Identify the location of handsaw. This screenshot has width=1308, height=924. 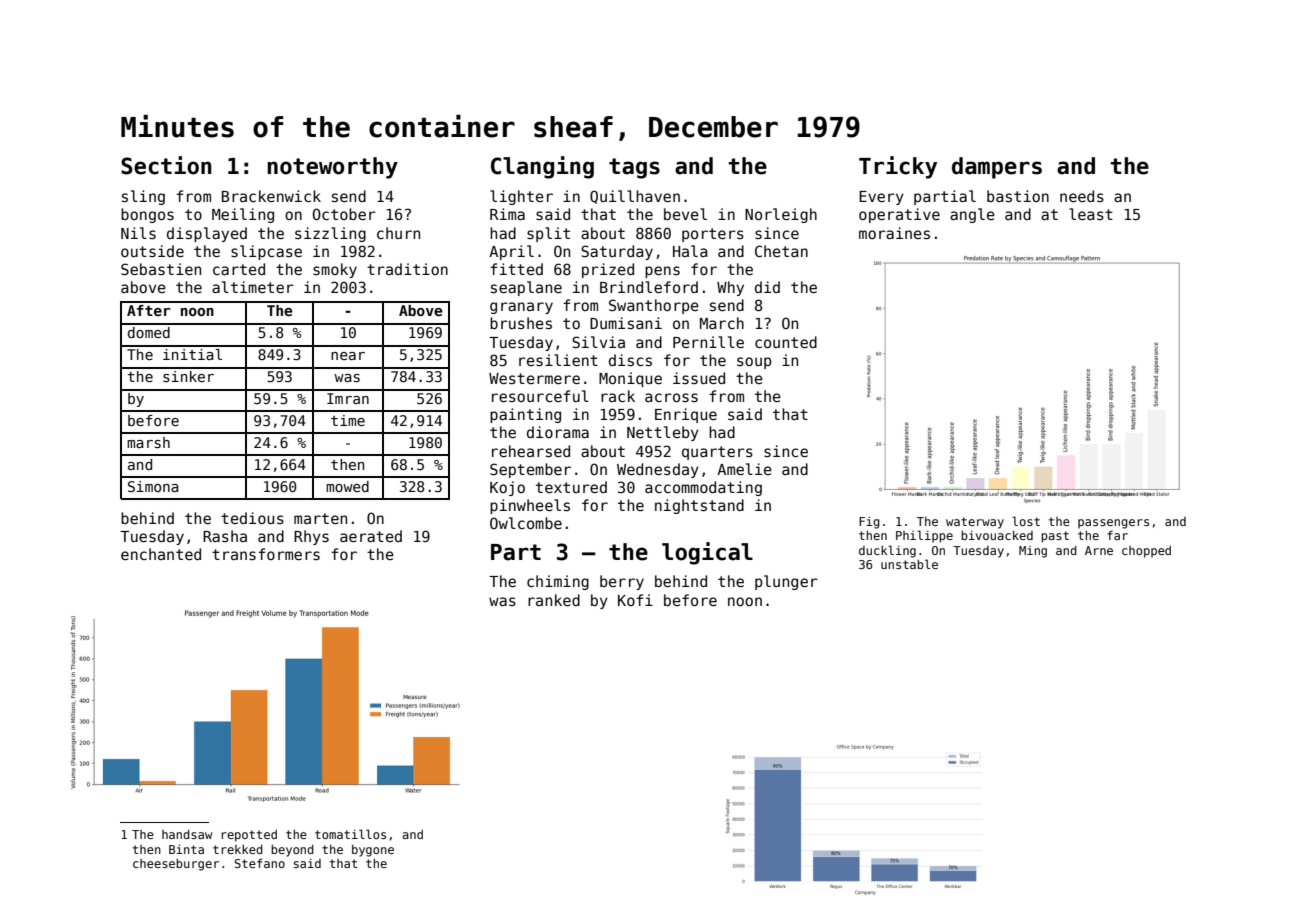
(187, 834).
